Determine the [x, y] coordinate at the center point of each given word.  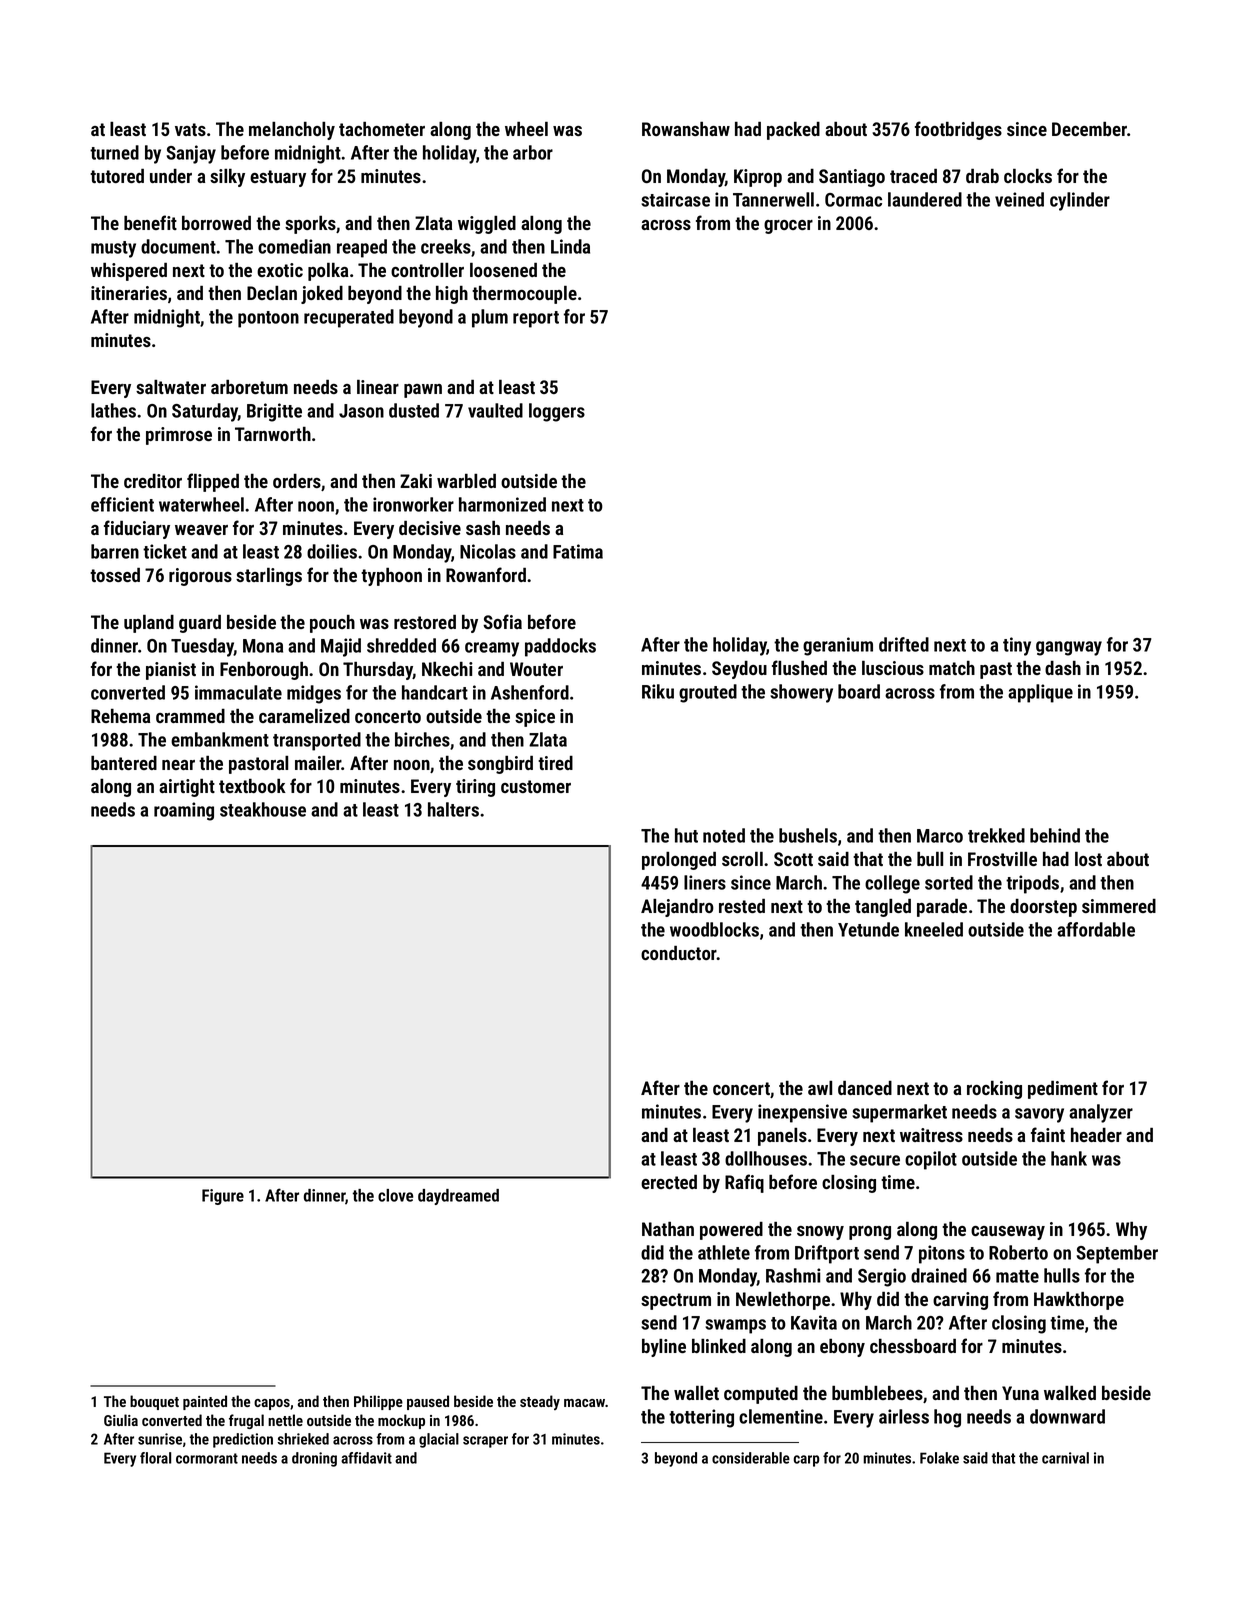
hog [947, 1418]
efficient [122, 504]
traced [913, 176]
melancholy [292, 131]
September [1117, 1254]
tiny [1017, 646]
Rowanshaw [686, 129]
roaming [184, 811]
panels [782, 1137]
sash [483, 528]
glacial [439, 1440]
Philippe [378, 1402]
